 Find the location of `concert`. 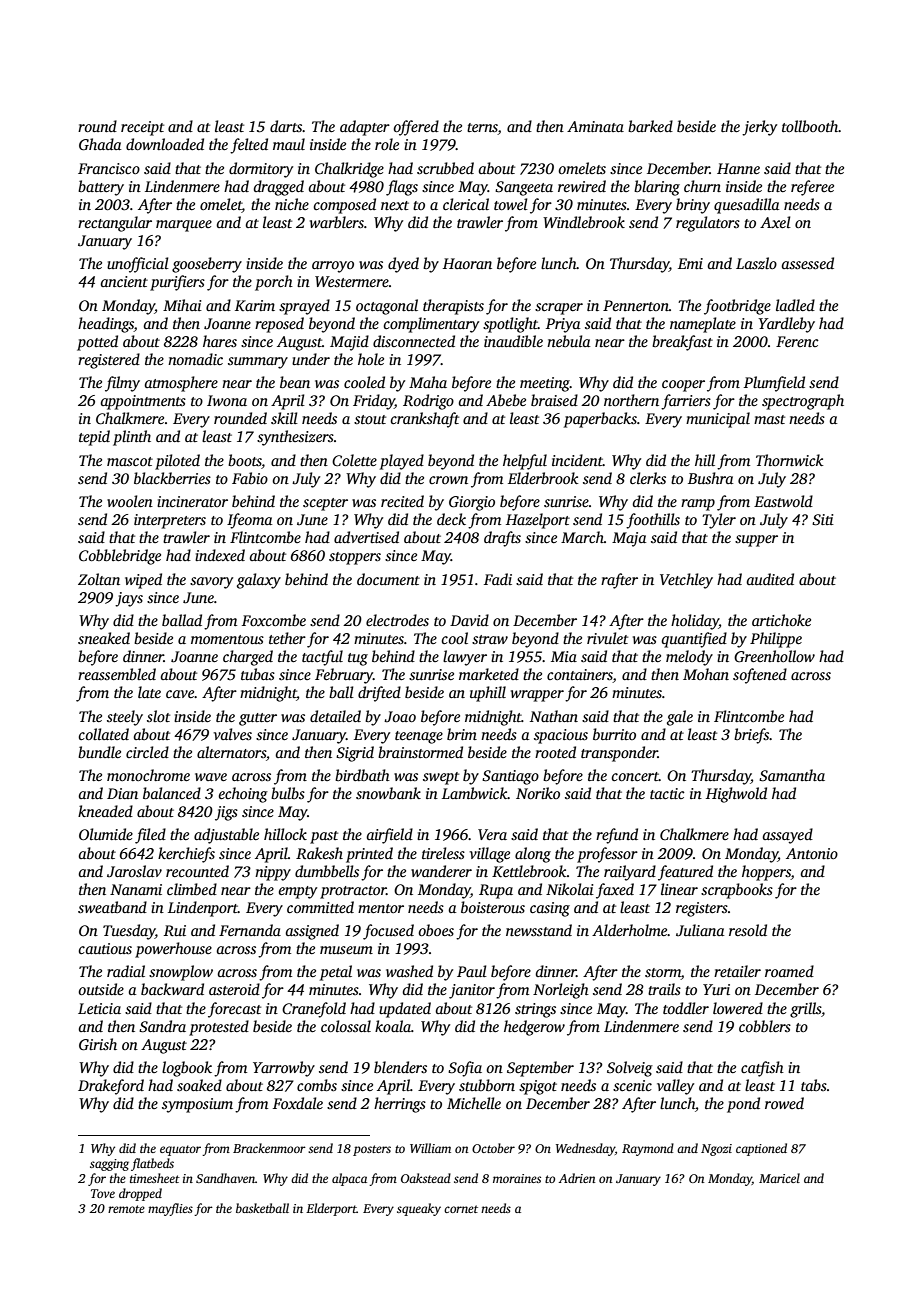

concert is located at coordinates (635, 776).
